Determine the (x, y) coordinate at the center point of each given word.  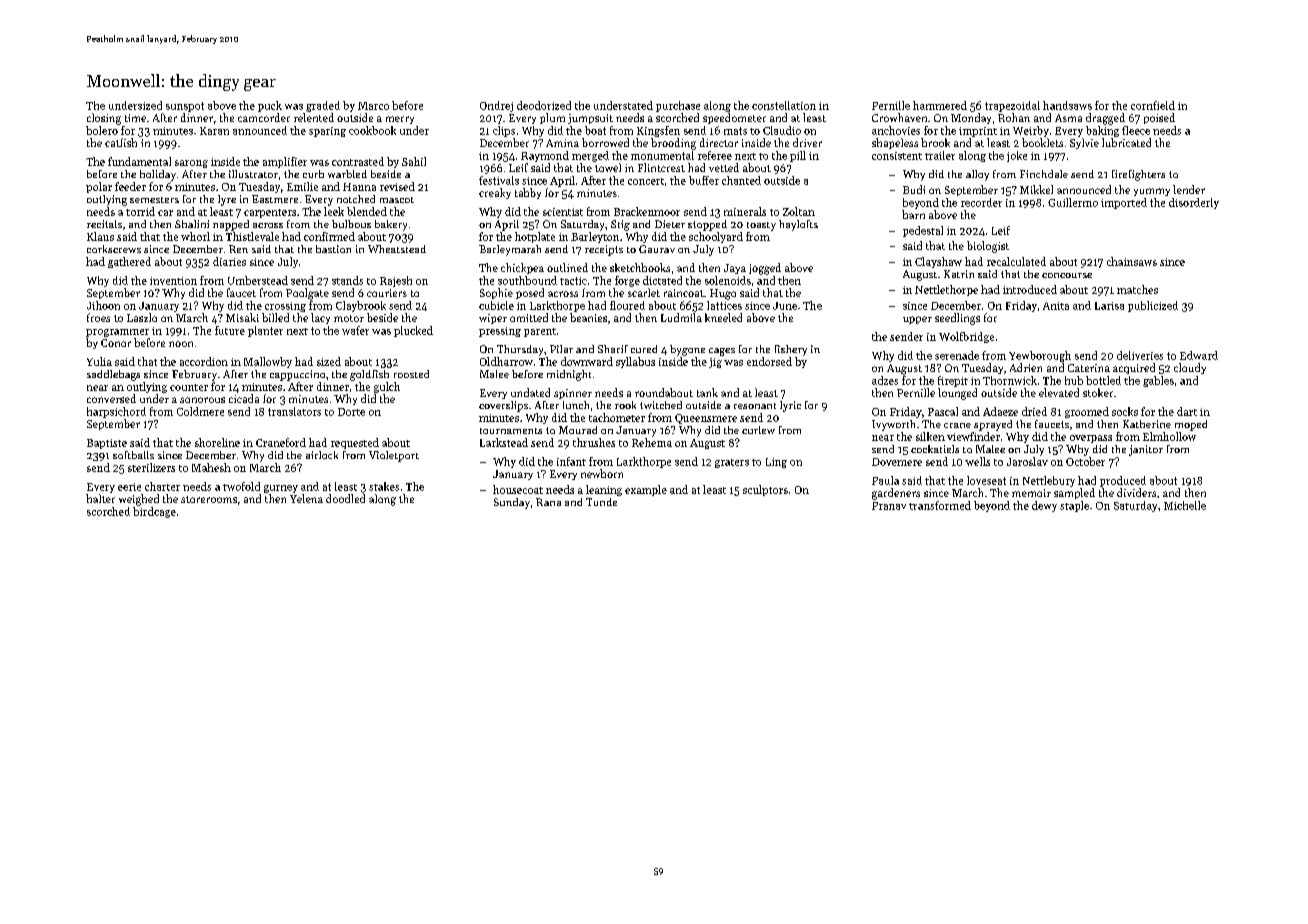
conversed (111, 398)
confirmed (329, 236)
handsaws (1067, 105)
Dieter (670, 224)
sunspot (185, 107)
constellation (784, 105)
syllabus (635, 362)
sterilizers (151, 467)
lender (1189, 189)
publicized (1153, 306)
